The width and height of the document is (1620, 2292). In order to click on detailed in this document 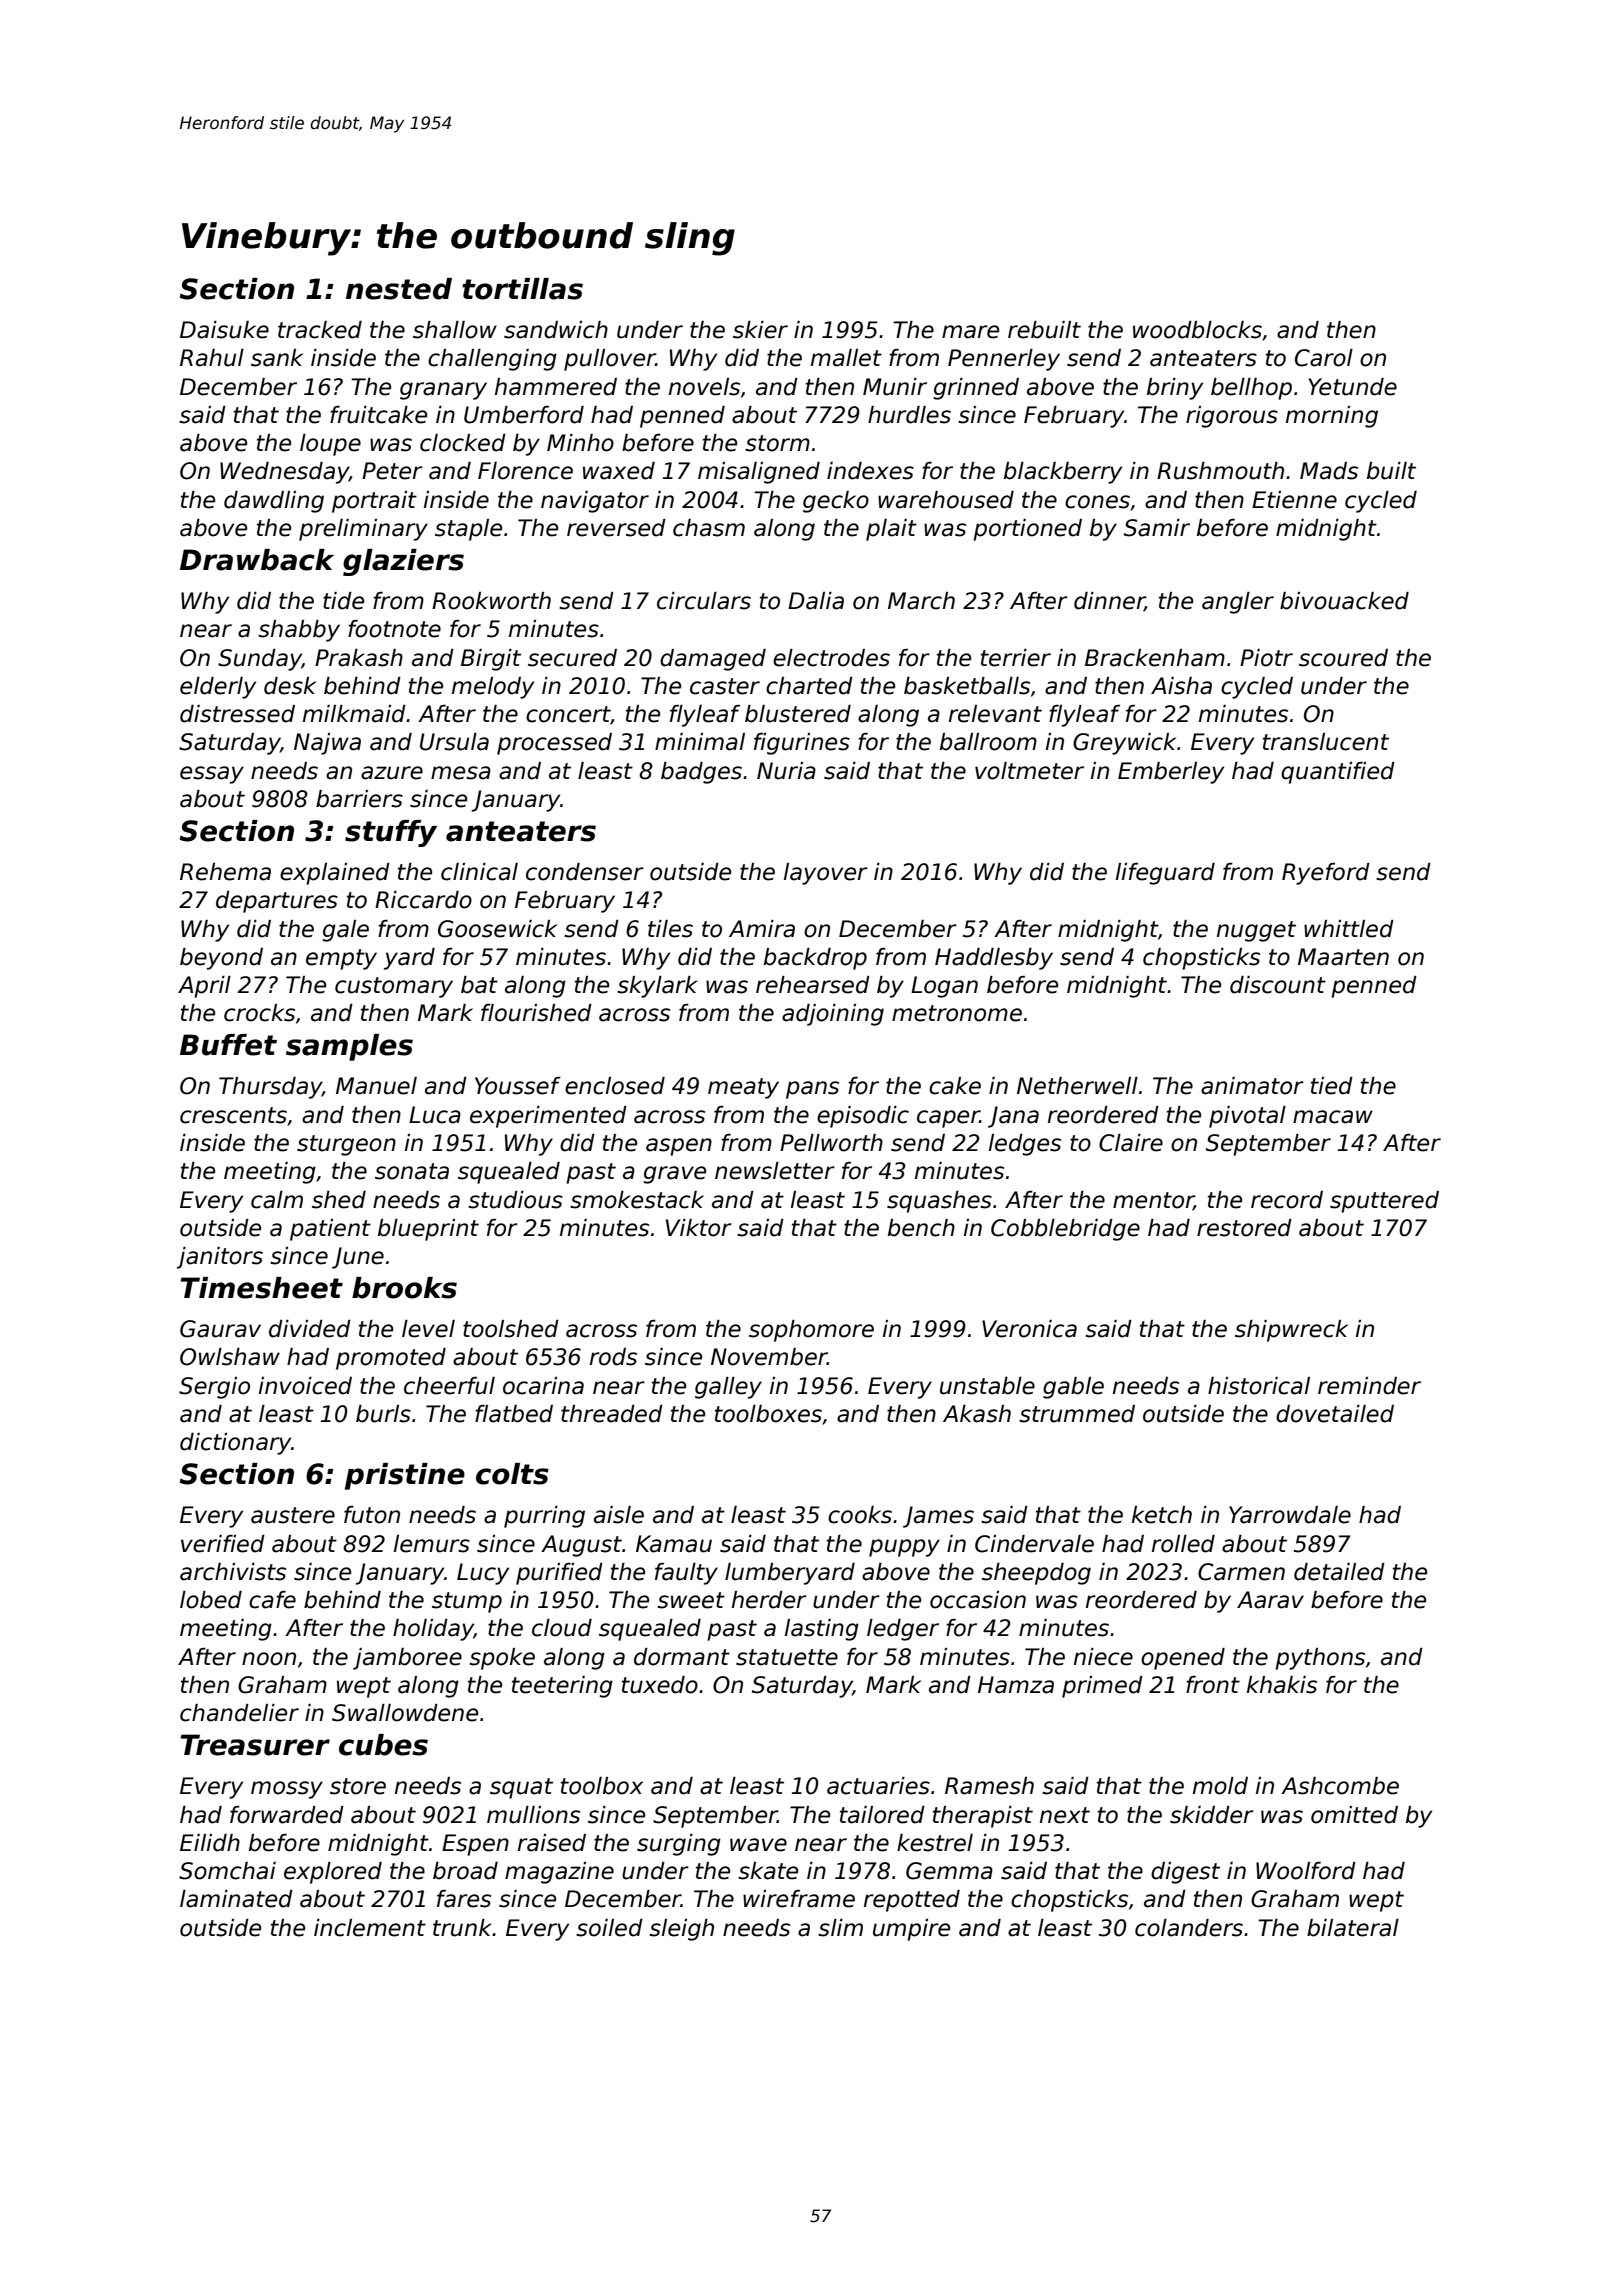, I will do `click(1339, 1572)`.
